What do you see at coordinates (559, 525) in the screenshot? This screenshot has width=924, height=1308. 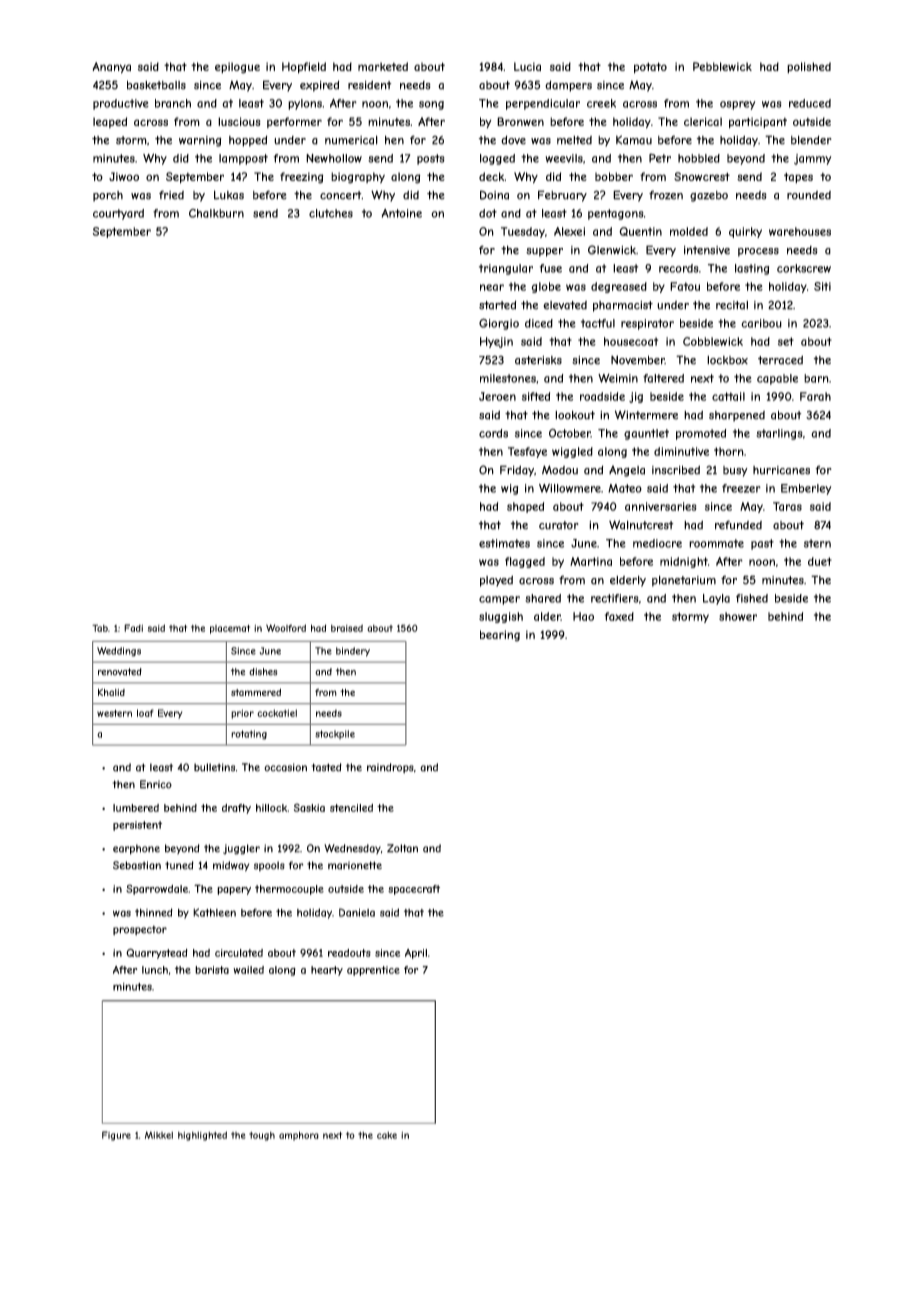 I see `curator` at bounding box center [559, 525].
